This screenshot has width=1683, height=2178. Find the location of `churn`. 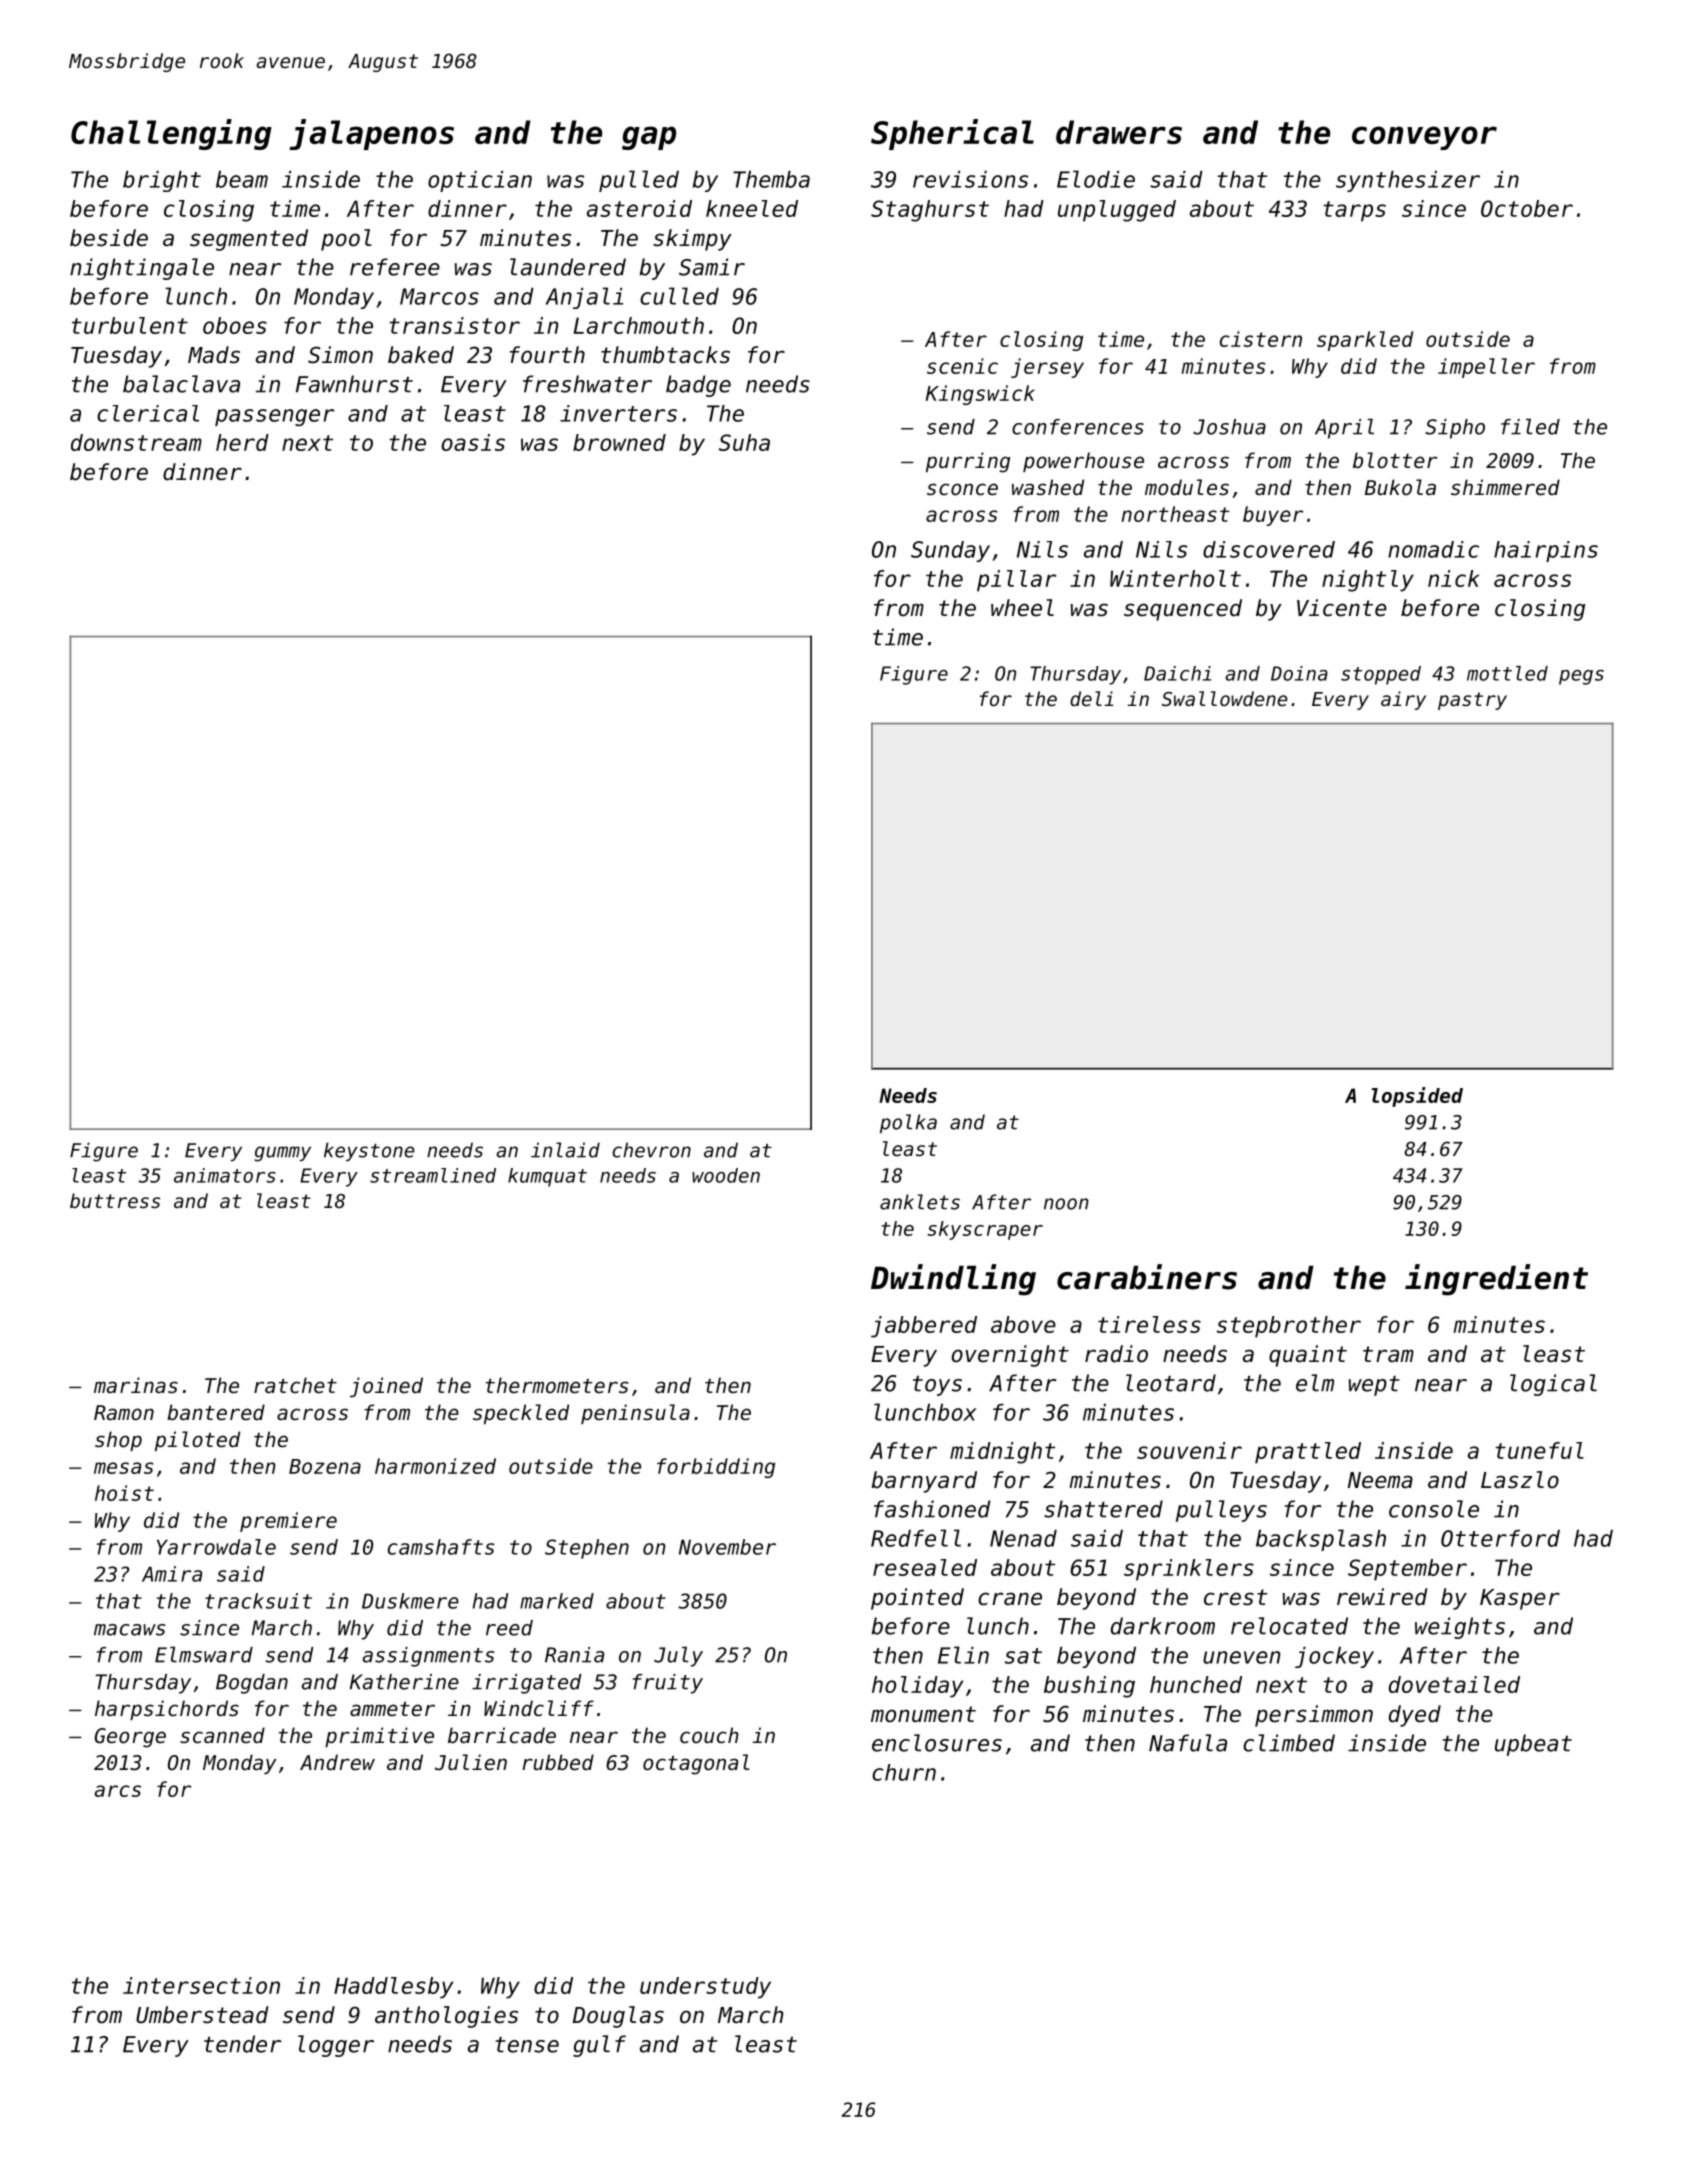

churn is located at coordinates (904, 1772).
